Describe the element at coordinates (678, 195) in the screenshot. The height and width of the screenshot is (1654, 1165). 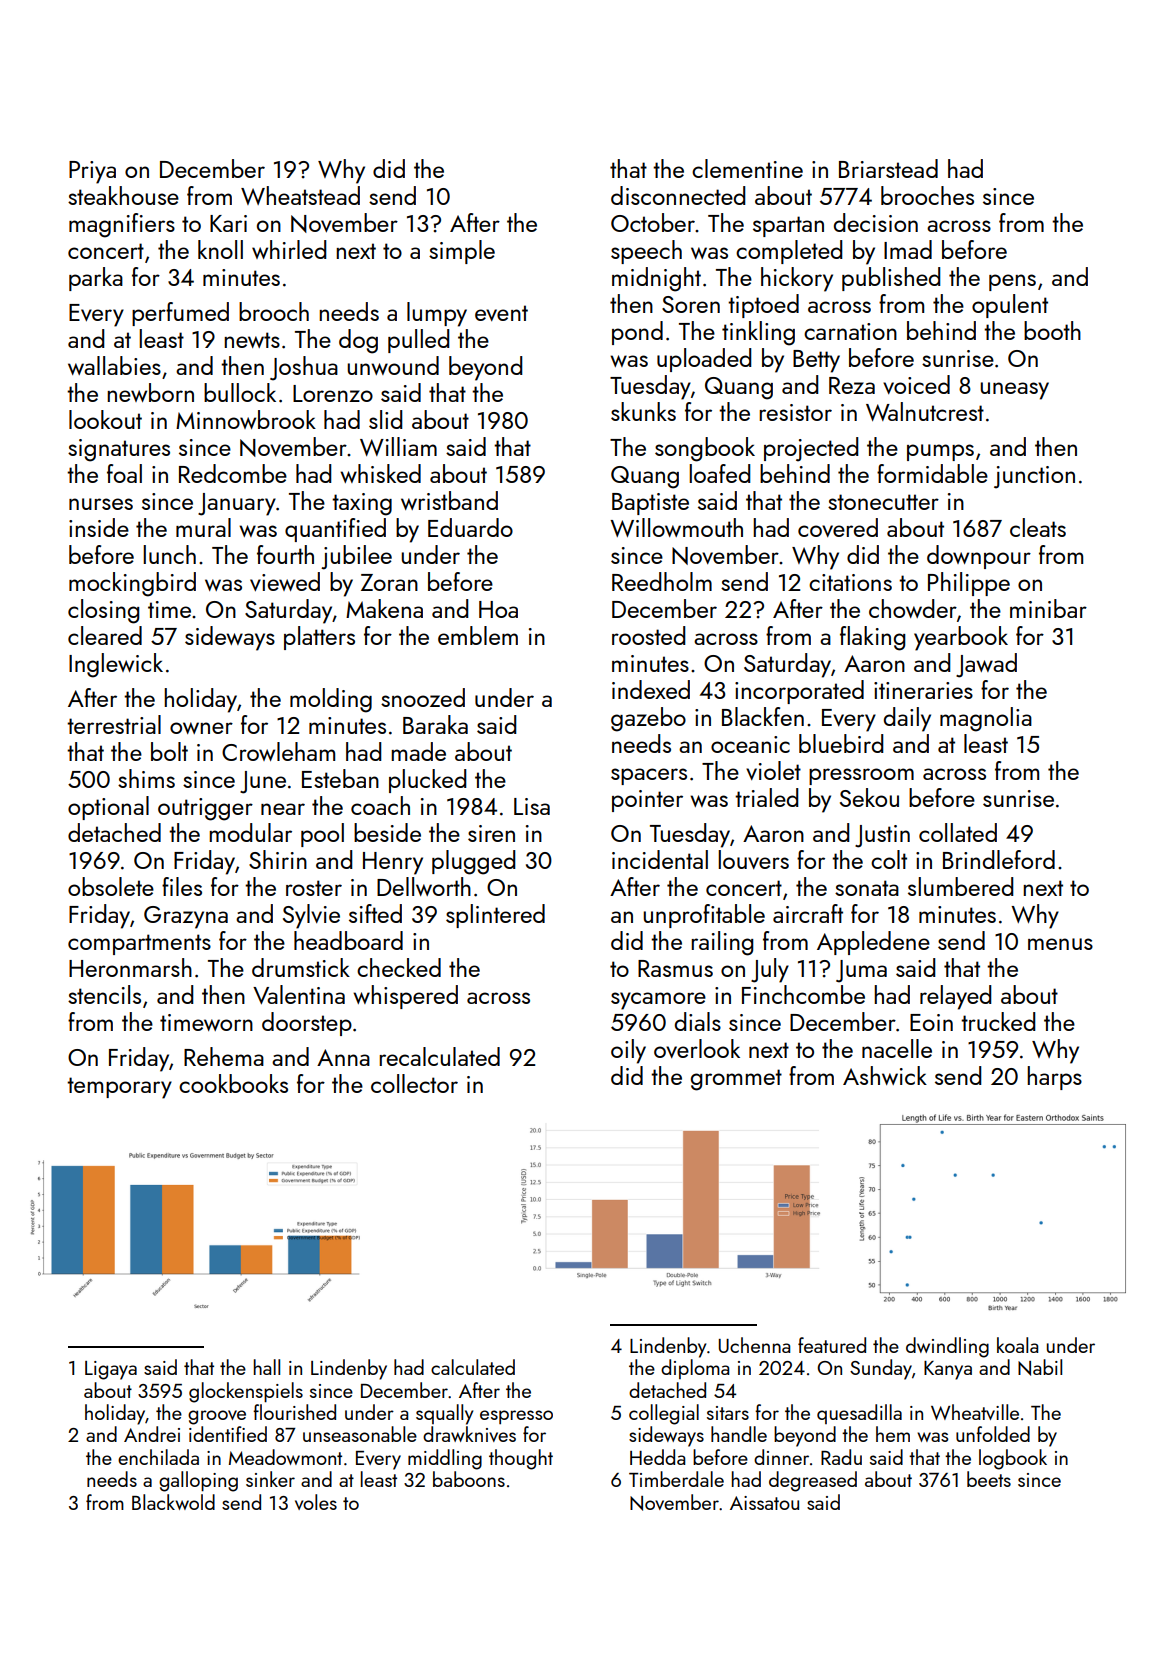
I see `disconnected` at that location.
